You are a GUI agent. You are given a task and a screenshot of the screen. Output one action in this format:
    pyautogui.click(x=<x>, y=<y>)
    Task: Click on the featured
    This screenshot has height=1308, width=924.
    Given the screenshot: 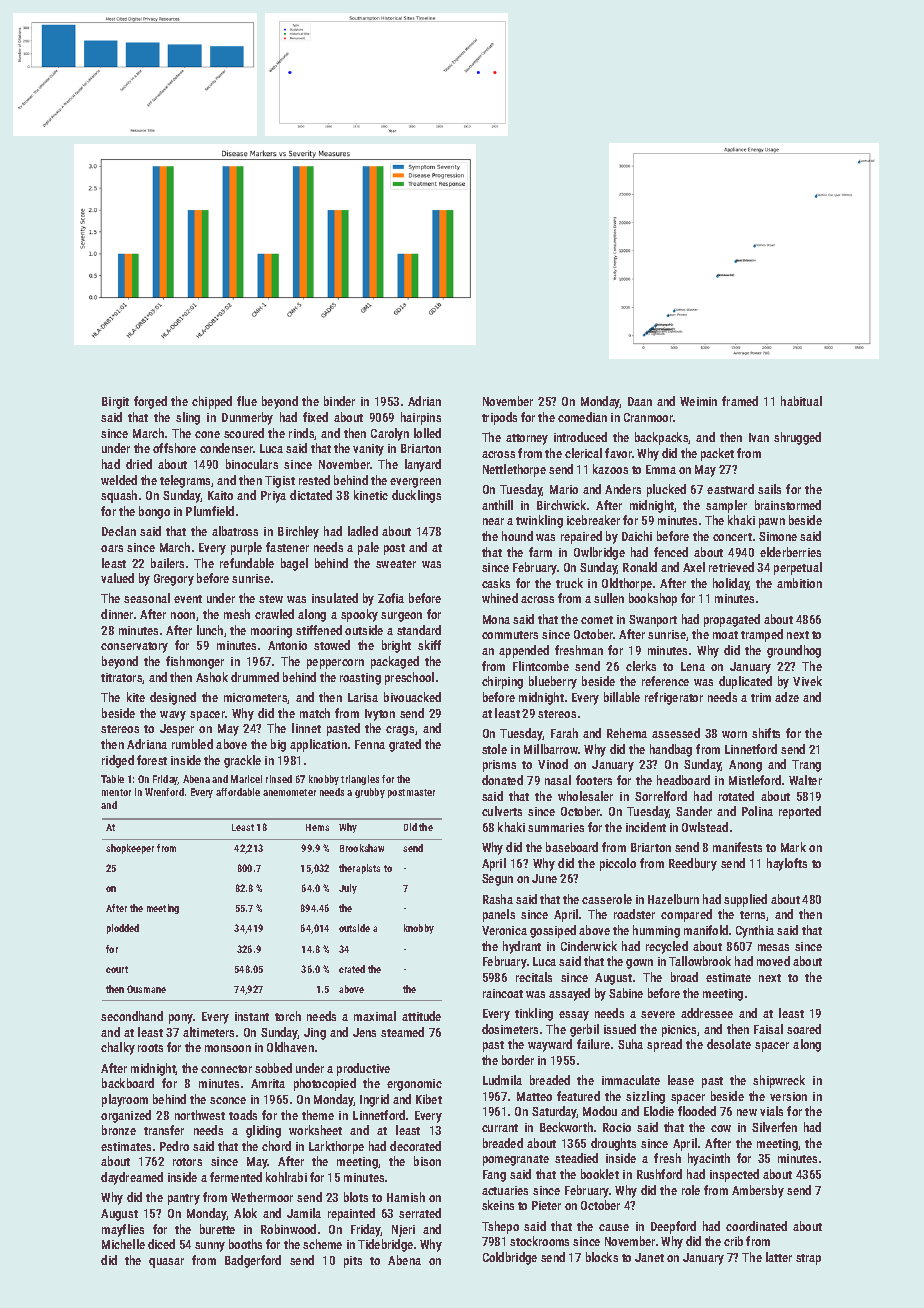 What is the action you would take?
    pyautogui.click(x=578, y=1096)
